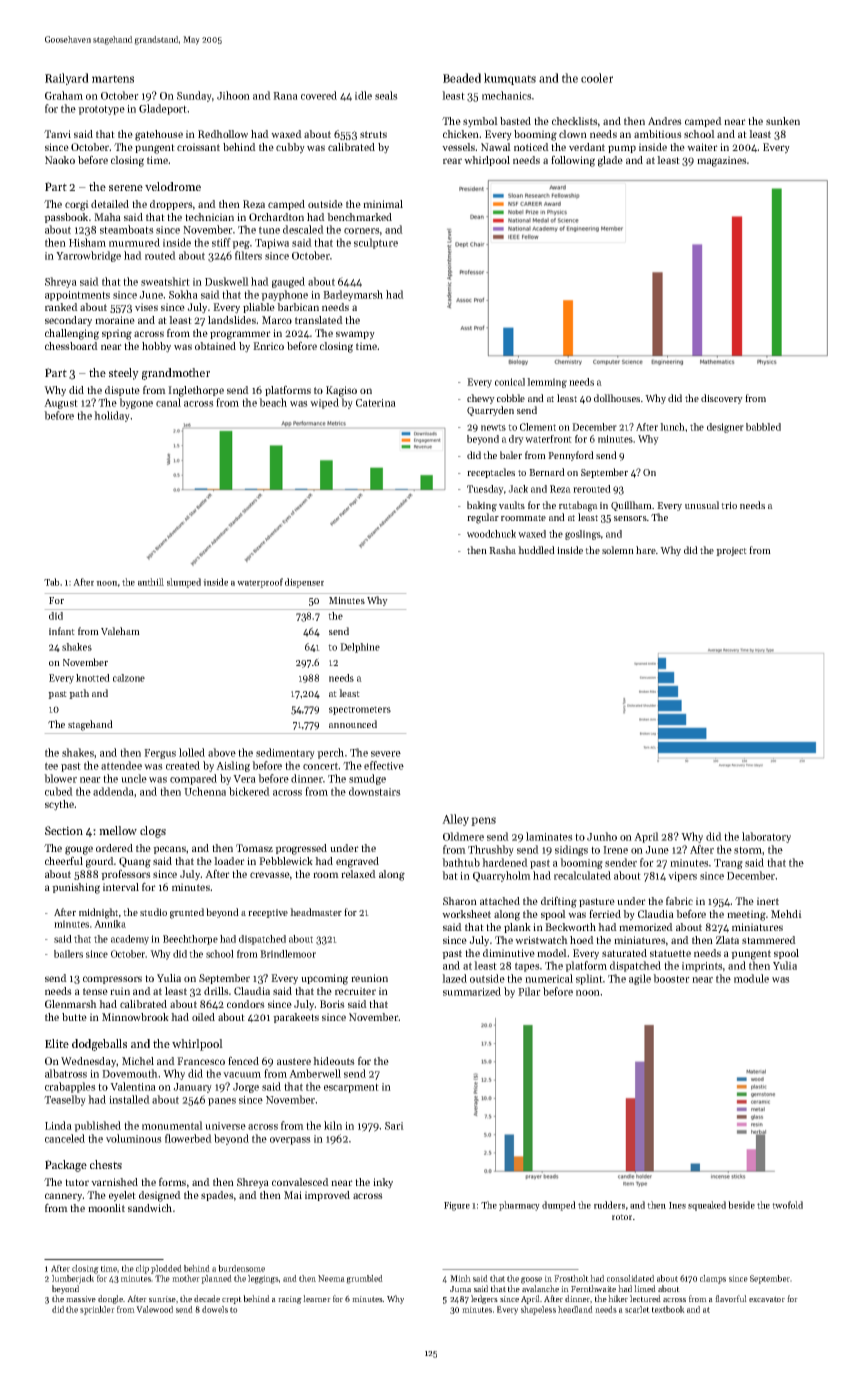 This screenshot has width=849, height=1400. Describe the element at coordinates (597, 78) in the screenshot. I see `cooler` at that location.
